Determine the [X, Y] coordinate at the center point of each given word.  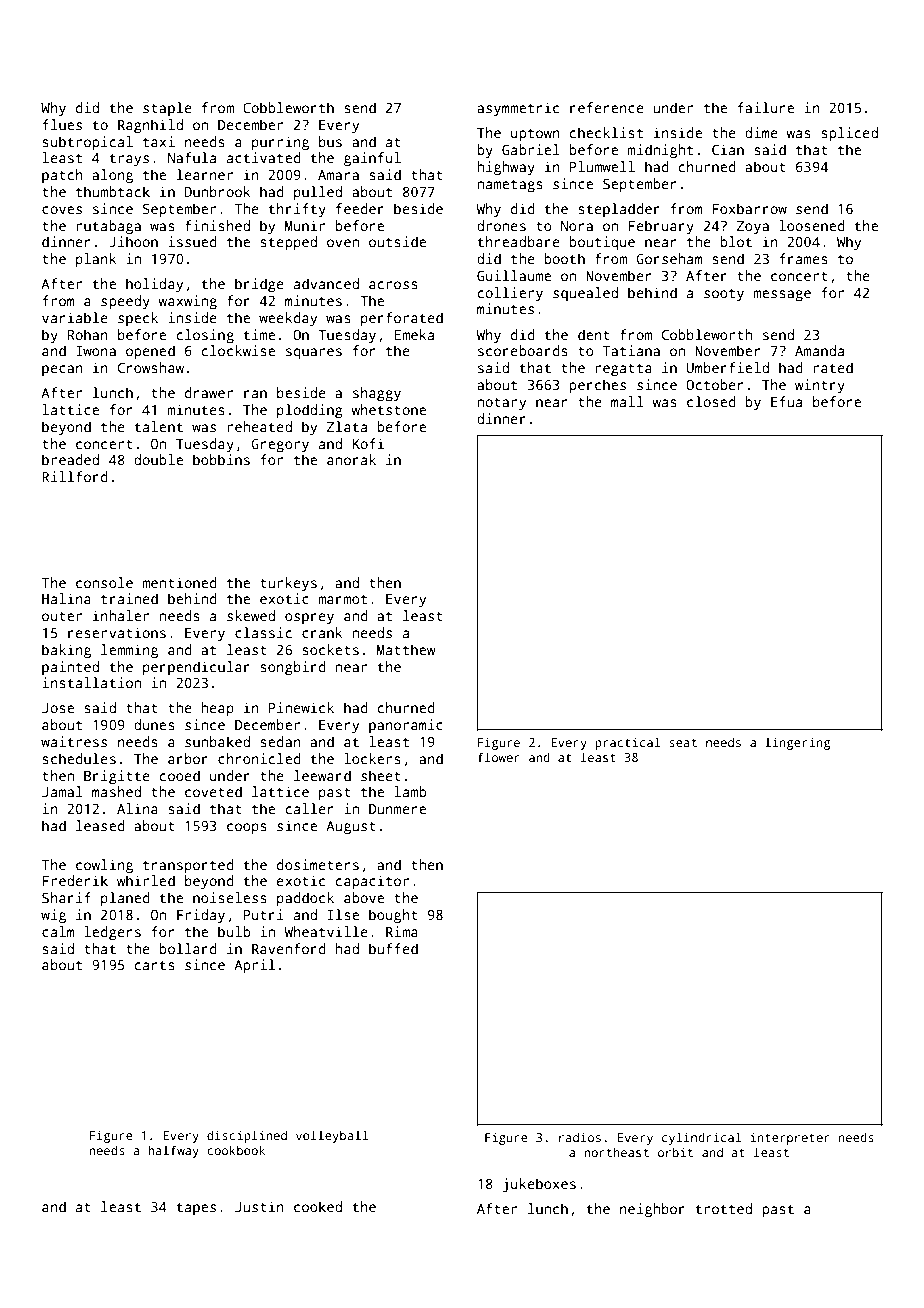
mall [627, 401]
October [715, 384]
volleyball [332, 1136]
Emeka [414, 334]
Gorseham [669, 258]
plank [96, 260]
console [104, 582]
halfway [173, 1151]
